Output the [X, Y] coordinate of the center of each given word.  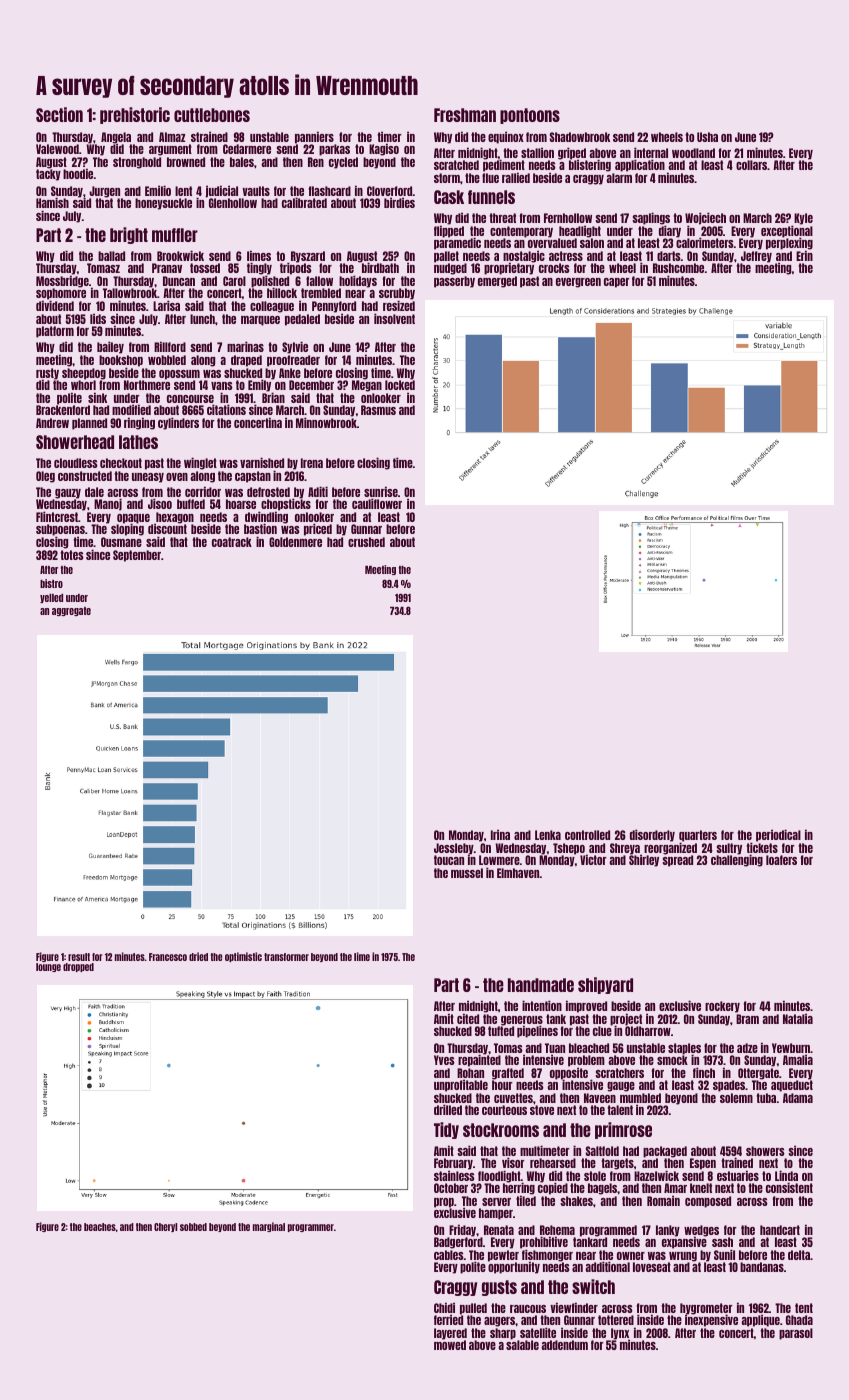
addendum [564, 1345]
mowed [450, 1345]
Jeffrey [756, 257]
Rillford [170, 346]
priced [318, 530]
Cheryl [165, 1227]
